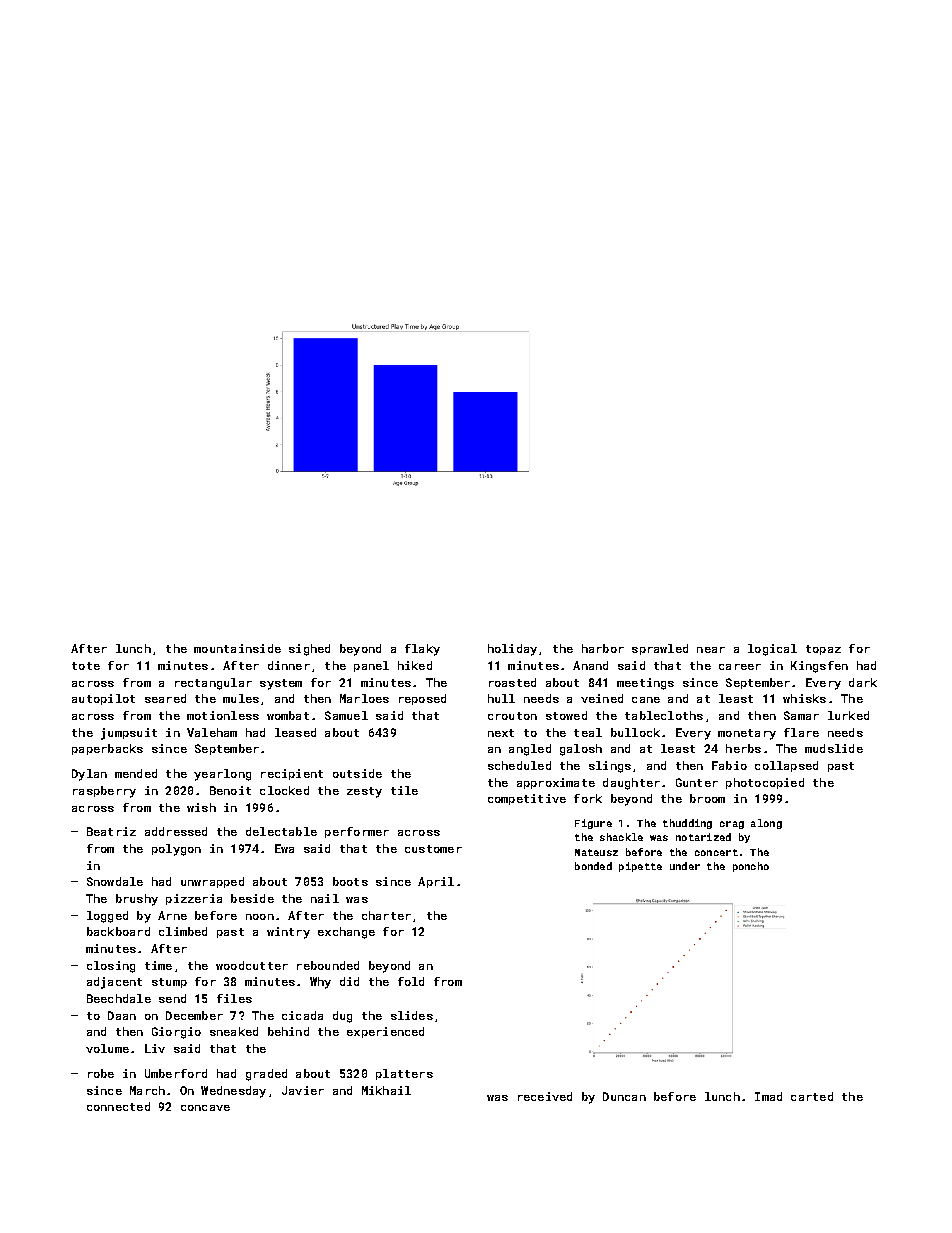  What do you see at coordinates (386, 1090) in the screenshot?
I see `Mikhail` at bounding box center [386, 1090].
